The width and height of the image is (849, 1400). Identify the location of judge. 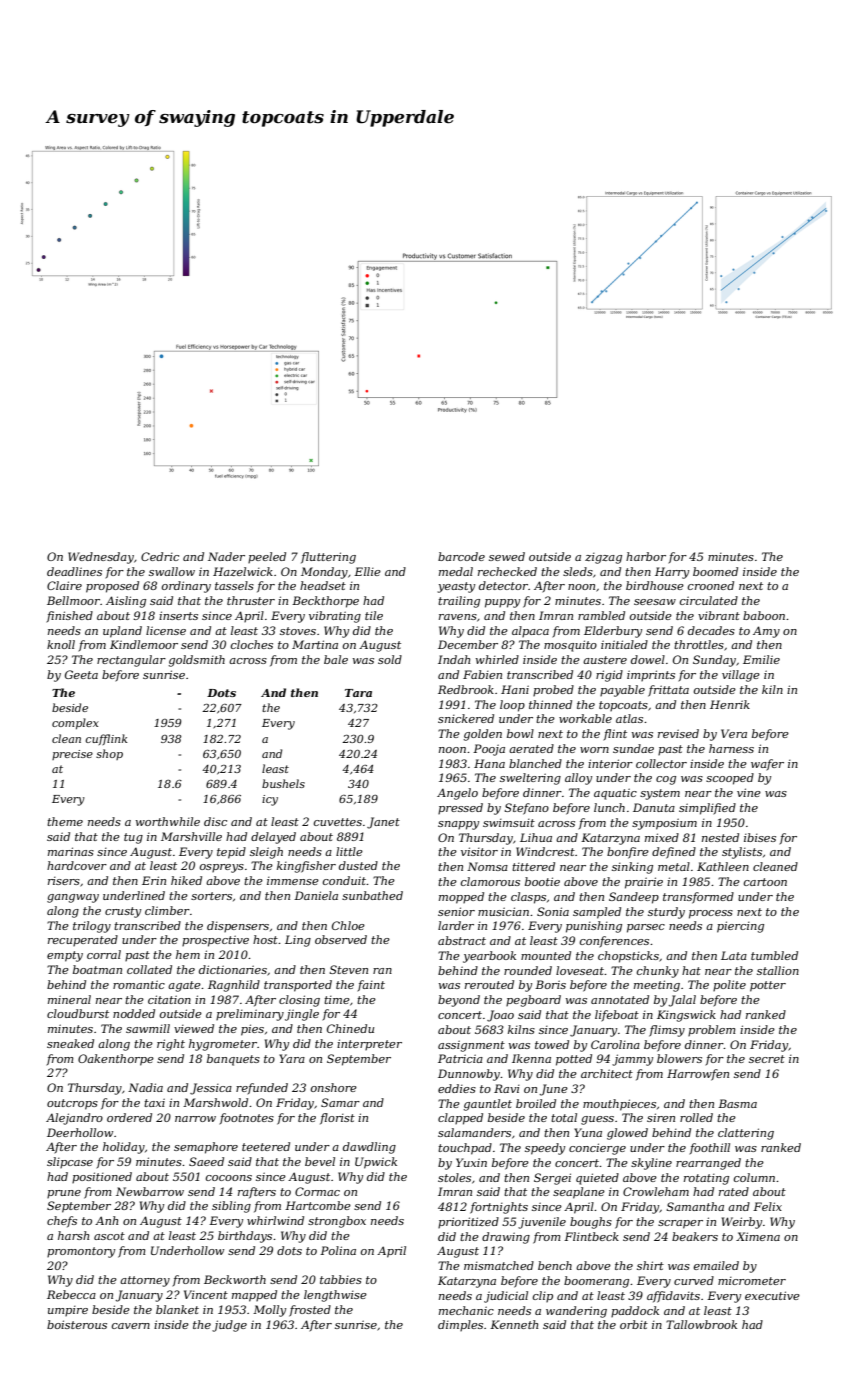
(229, 1326).
